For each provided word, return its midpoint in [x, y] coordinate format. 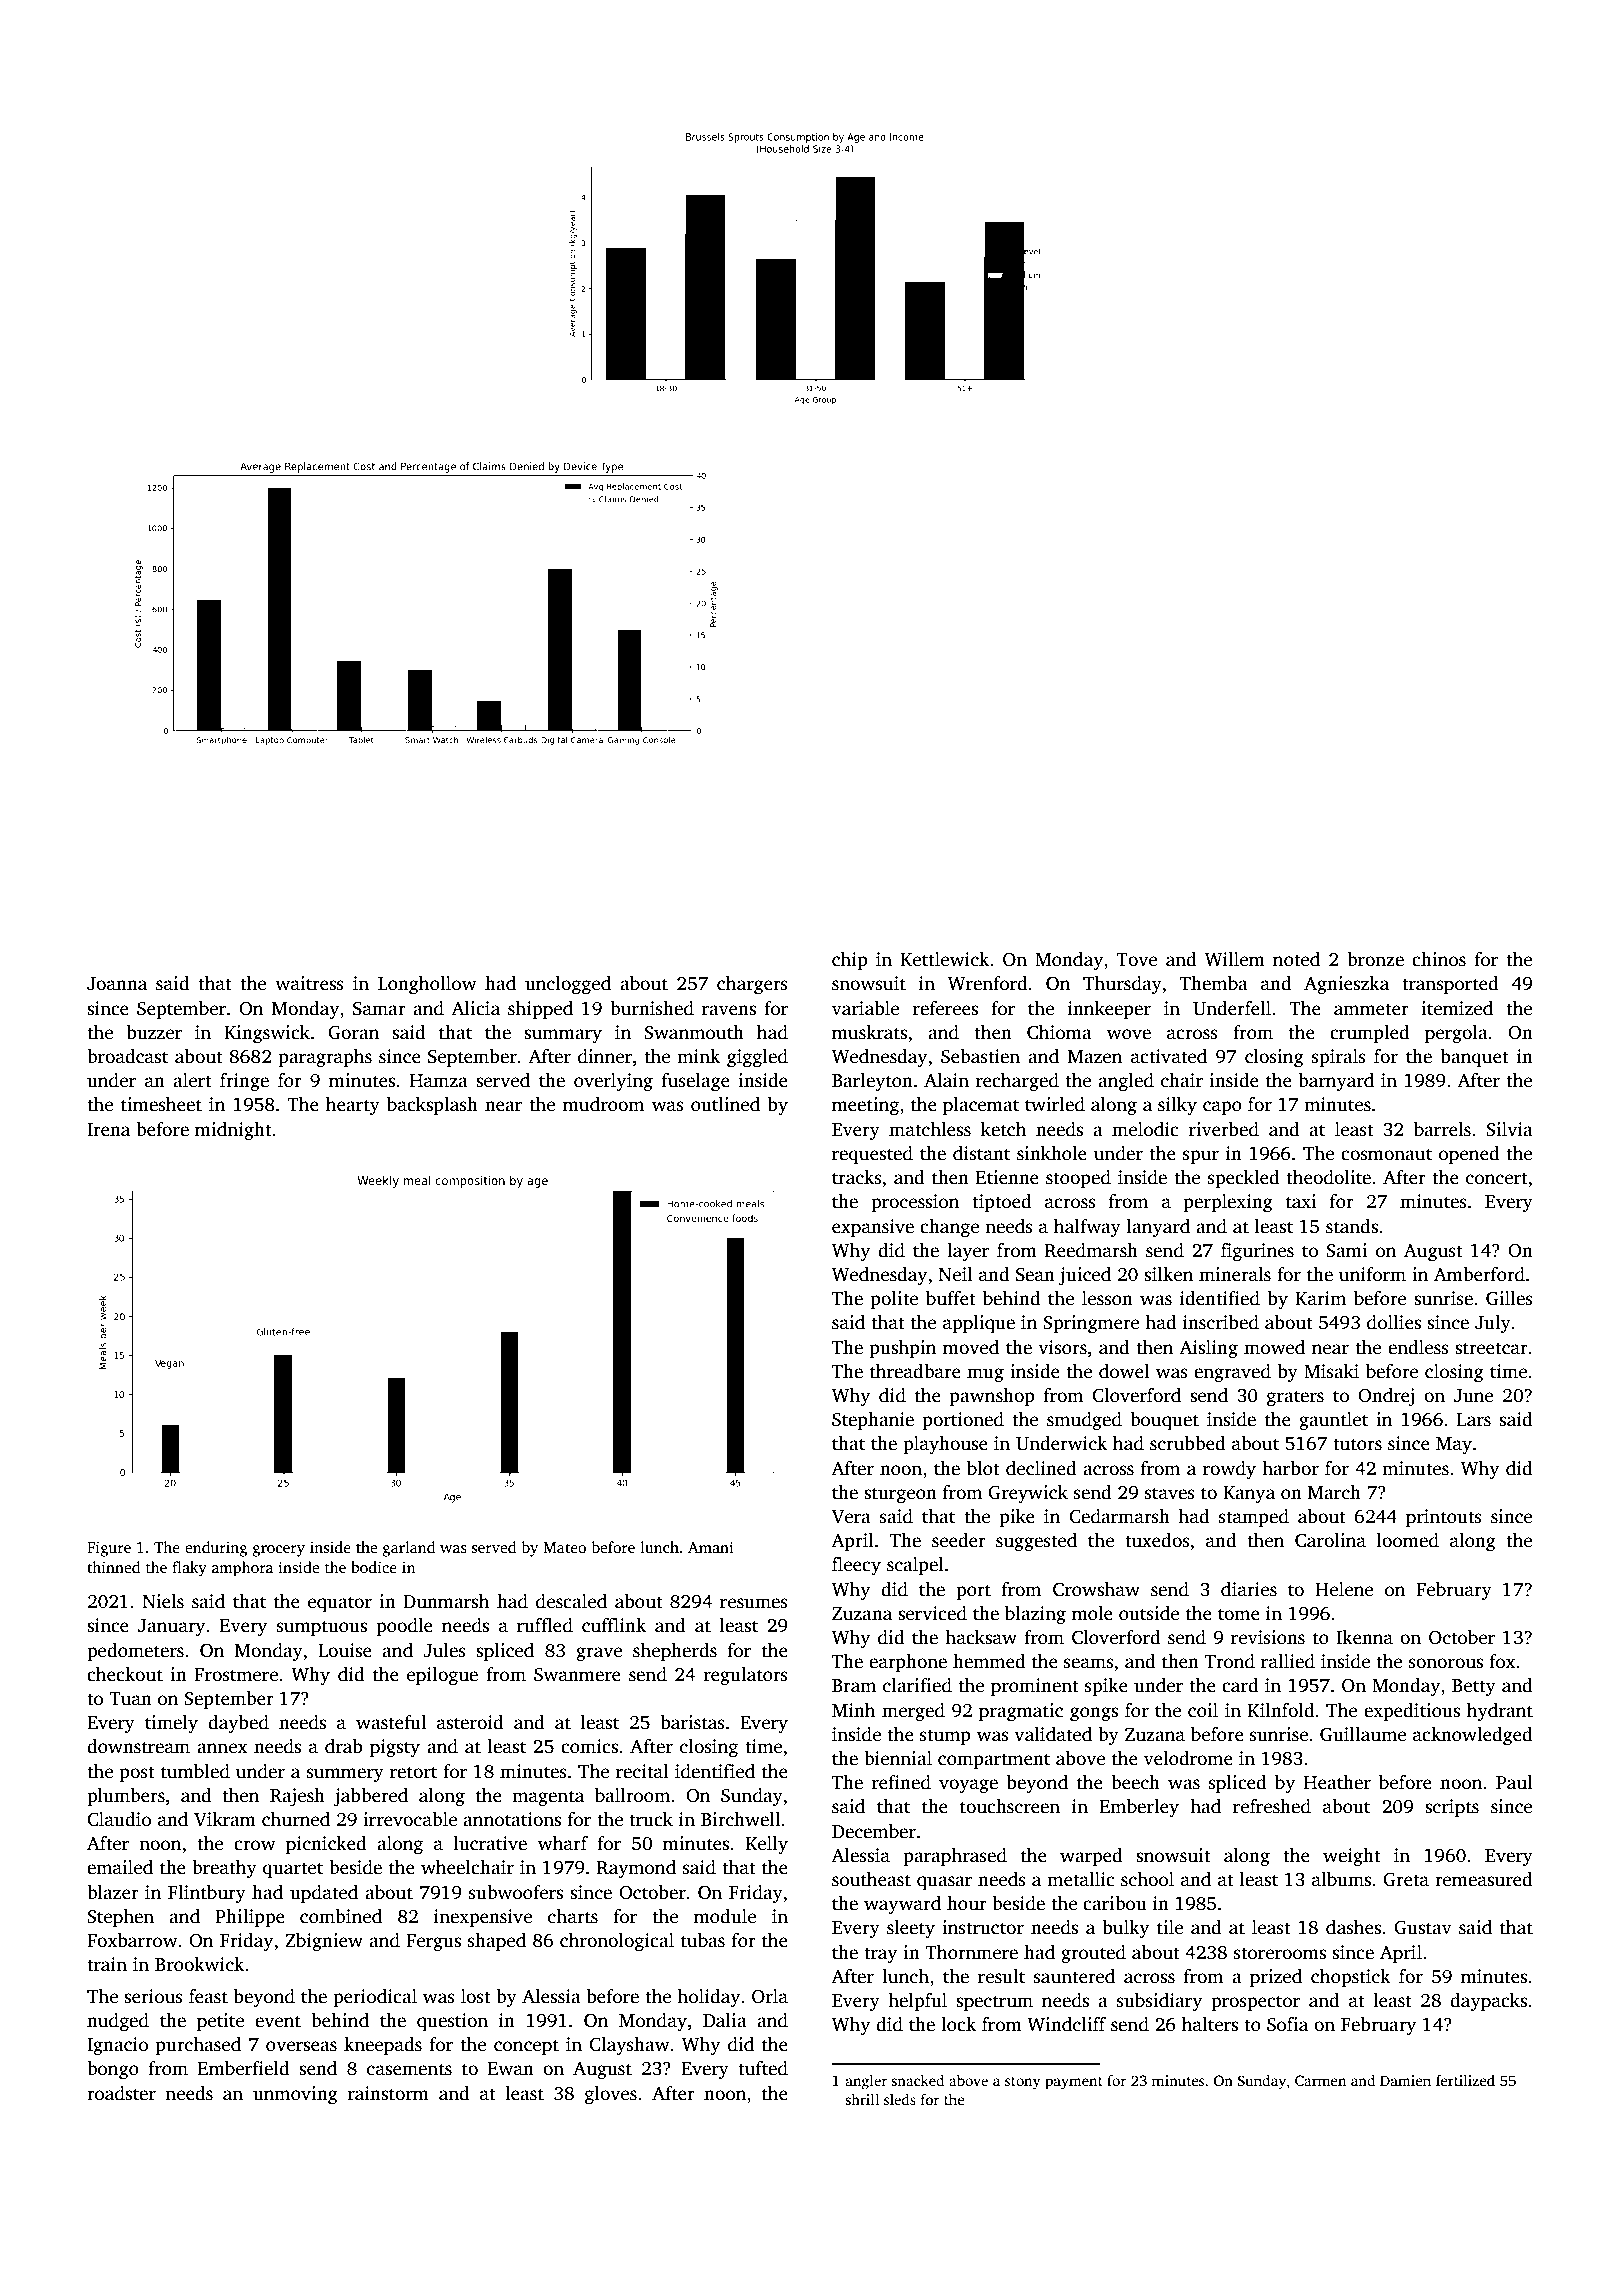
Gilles [1509, 1298]
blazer [113, 1892]
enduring [216, 1549]
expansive [873, 1228]
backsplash [432, 1106]
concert [1497, 1178]
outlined [725, 1104]
